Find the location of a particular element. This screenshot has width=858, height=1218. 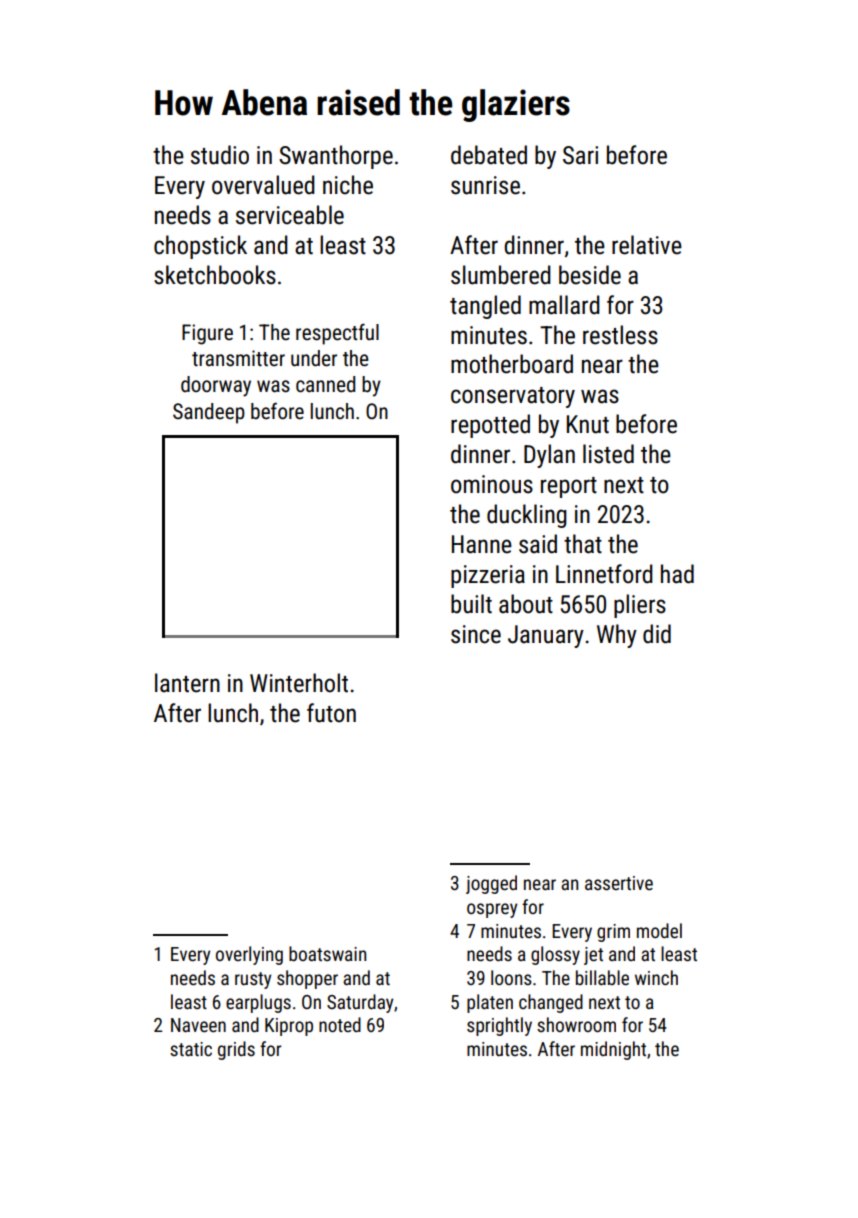

sprightly is located at coordinates (499, 1026).
